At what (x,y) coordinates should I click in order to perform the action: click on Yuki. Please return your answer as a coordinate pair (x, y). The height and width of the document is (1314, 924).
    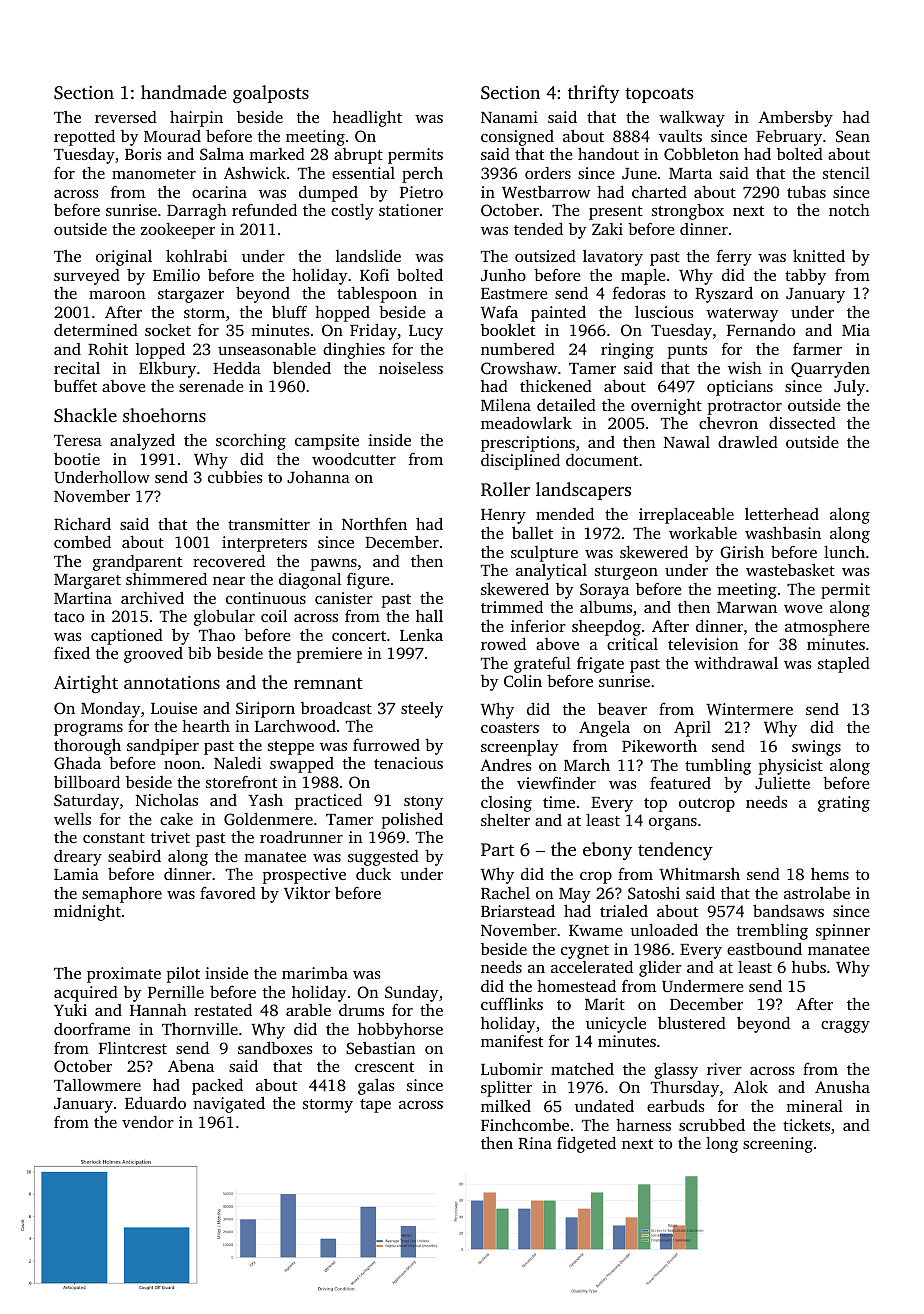
    Looking at the image, I should click on (70, 1010).
